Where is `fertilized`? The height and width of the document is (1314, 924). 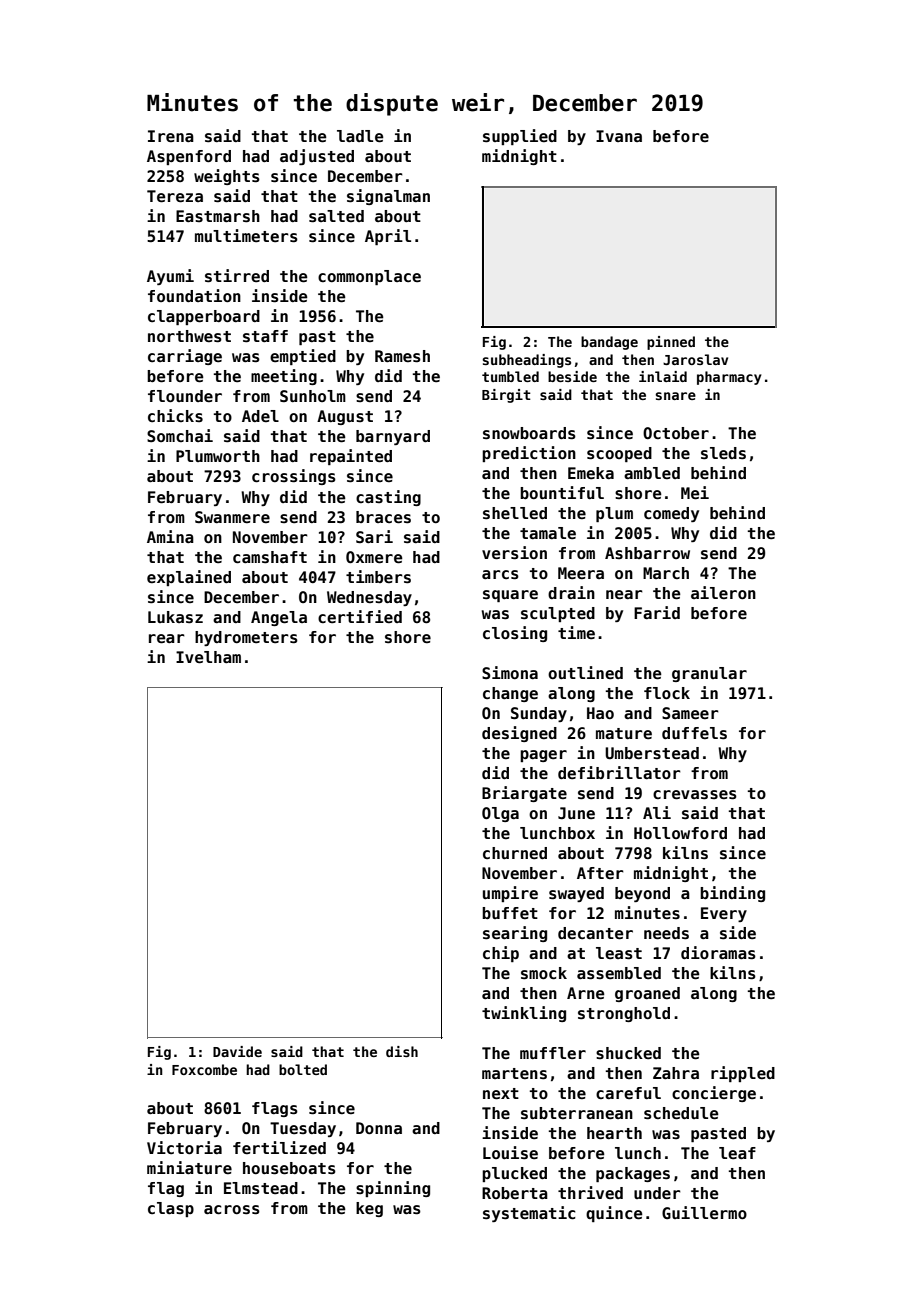
fertilized is located at coordinates (279, 1148).
